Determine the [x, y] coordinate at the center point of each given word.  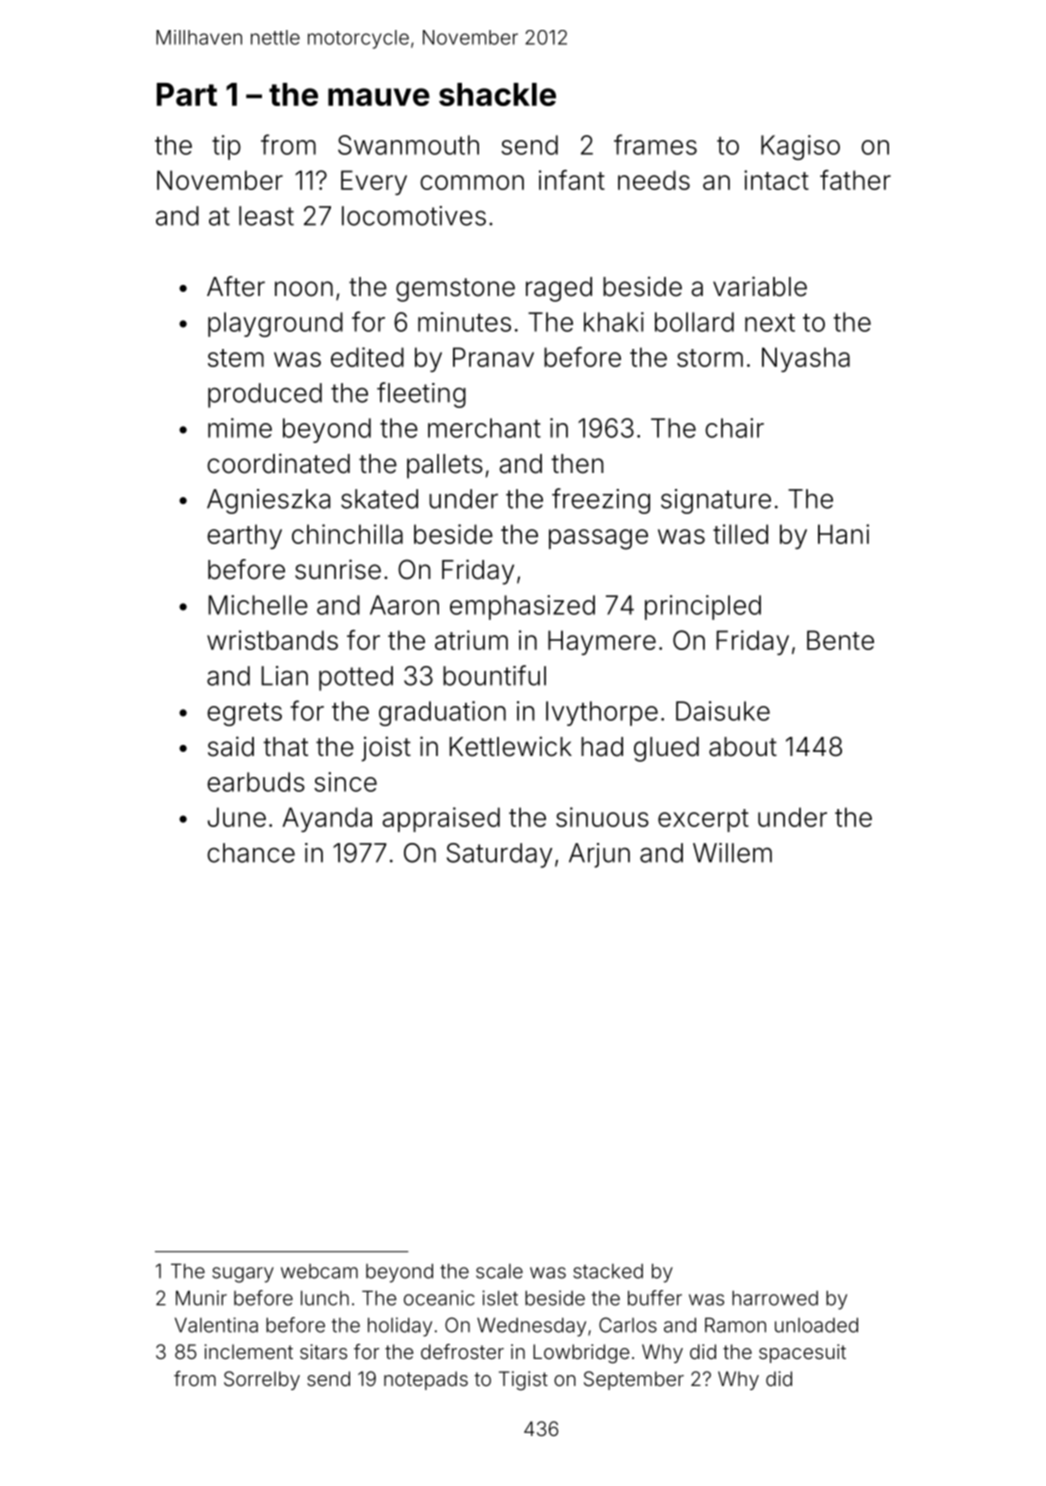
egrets [244, 714]
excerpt [703, 820]
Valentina [216, 1325]
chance [251, 853]
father [855, 180]
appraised [441, 819]
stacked [608, 1271]
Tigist [523, 1381]
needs [654, 180]
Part [187, 94]
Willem [732, 853]
